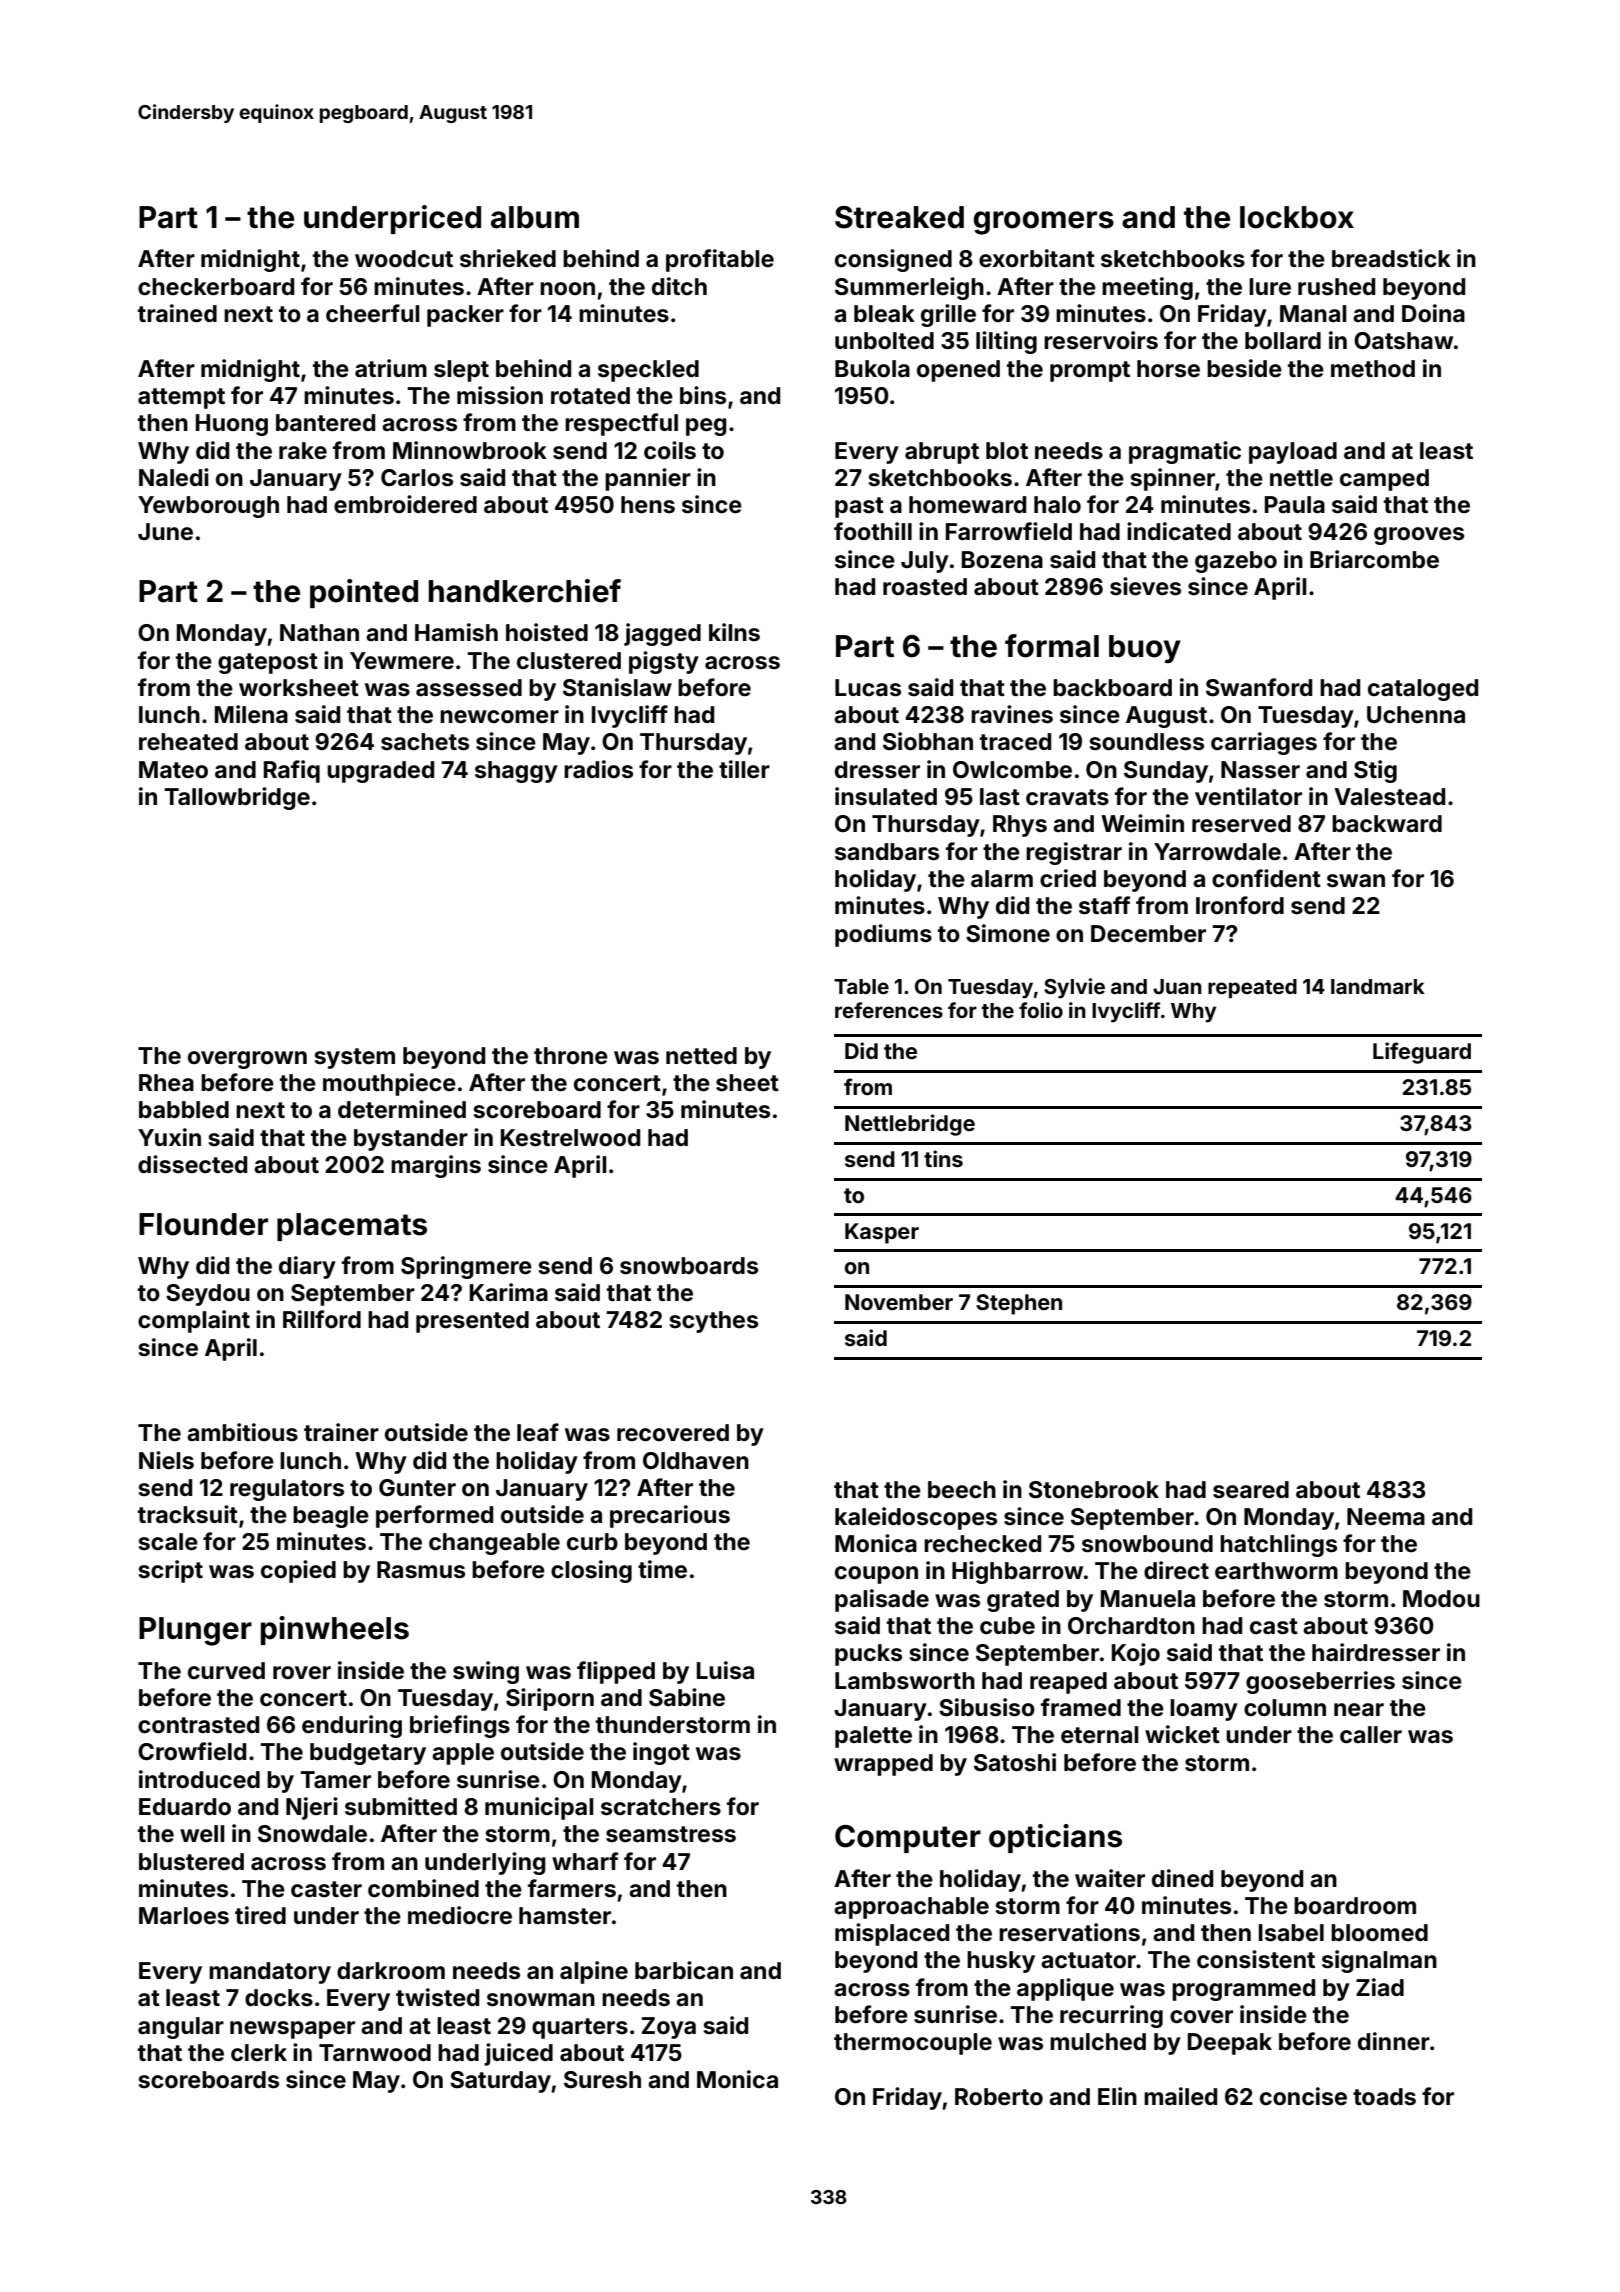  Describe the element at coordinates (1423, 690) in the screenshot. I see `cataloged` at that location.
